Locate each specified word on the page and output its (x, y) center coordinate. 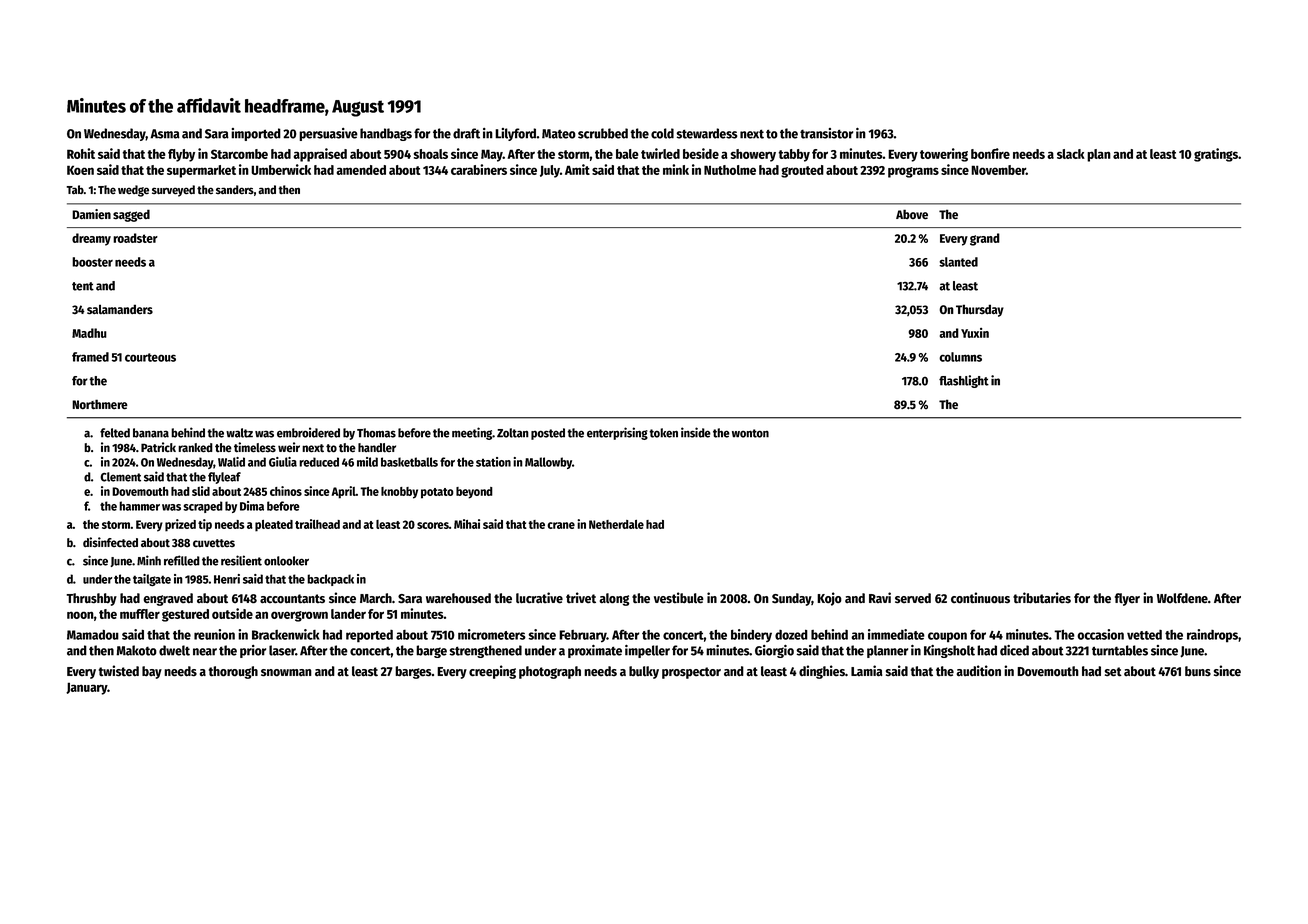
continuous (980, 598)
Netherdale (616, 524)
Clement (120, 477)
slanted (958, 262)
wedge (133, 191)
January (87, 688)
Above (912, 214)
